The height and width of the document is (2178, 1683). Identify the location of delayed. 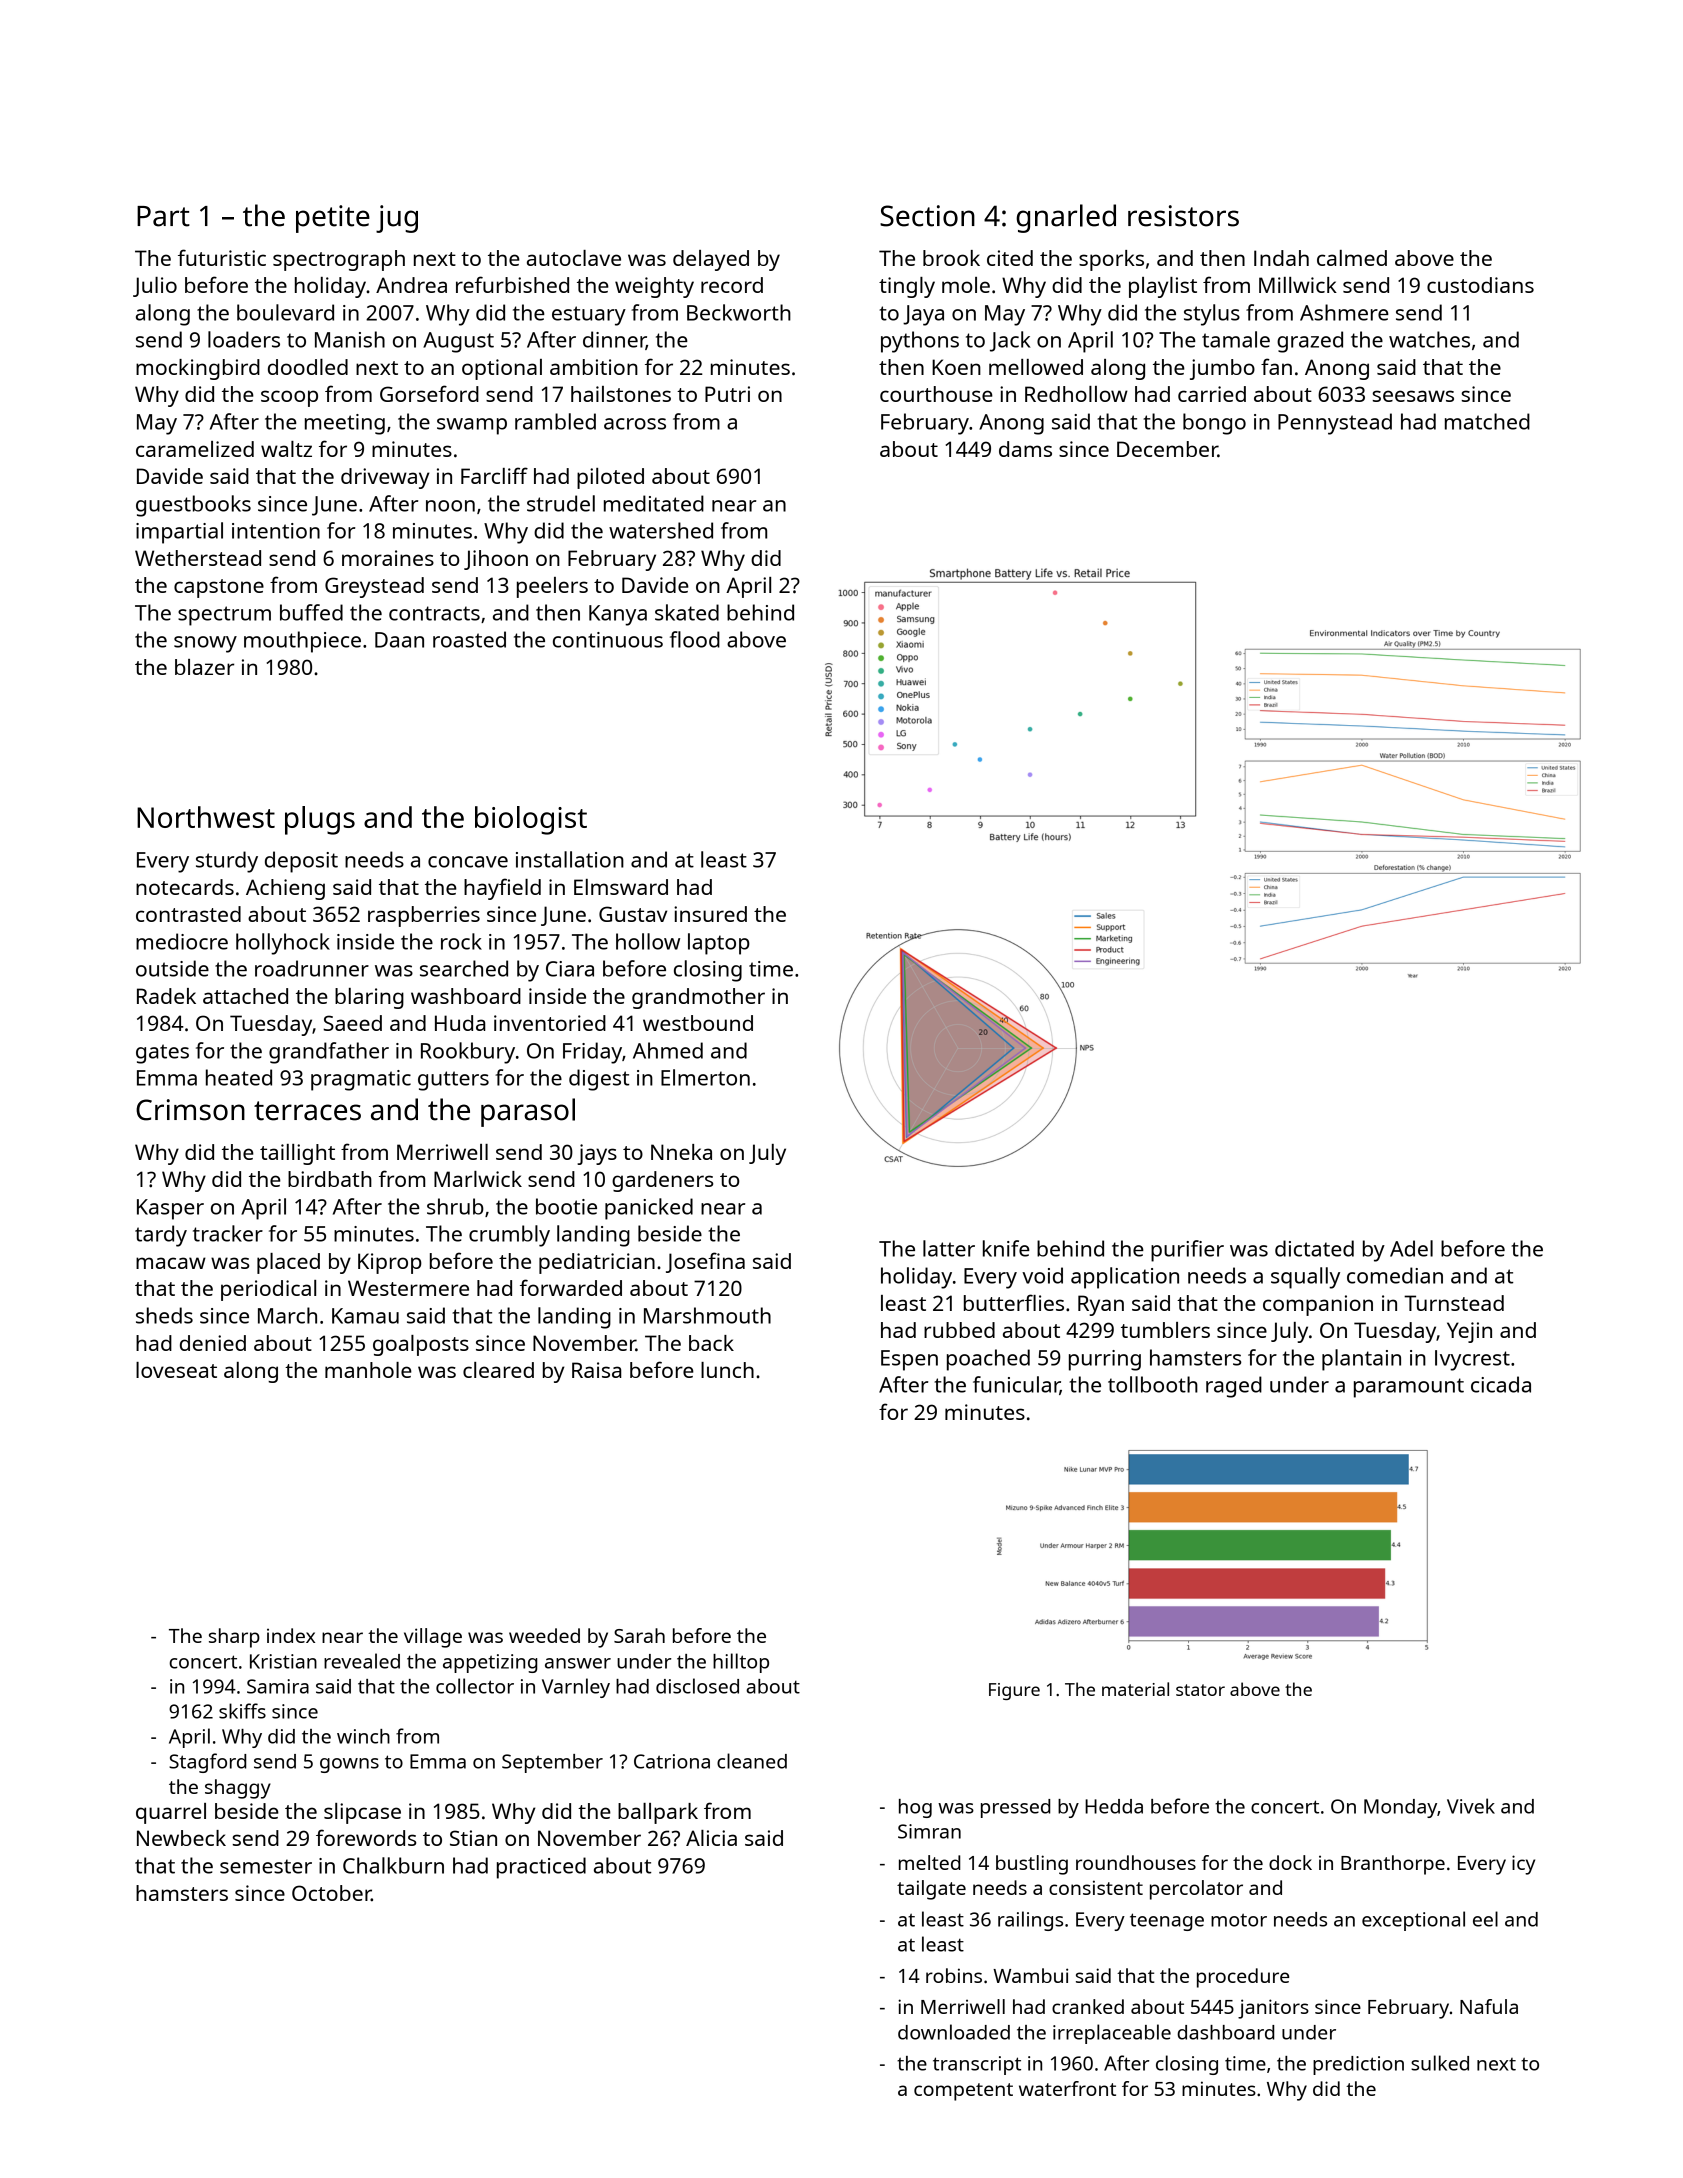
(711, 260).
